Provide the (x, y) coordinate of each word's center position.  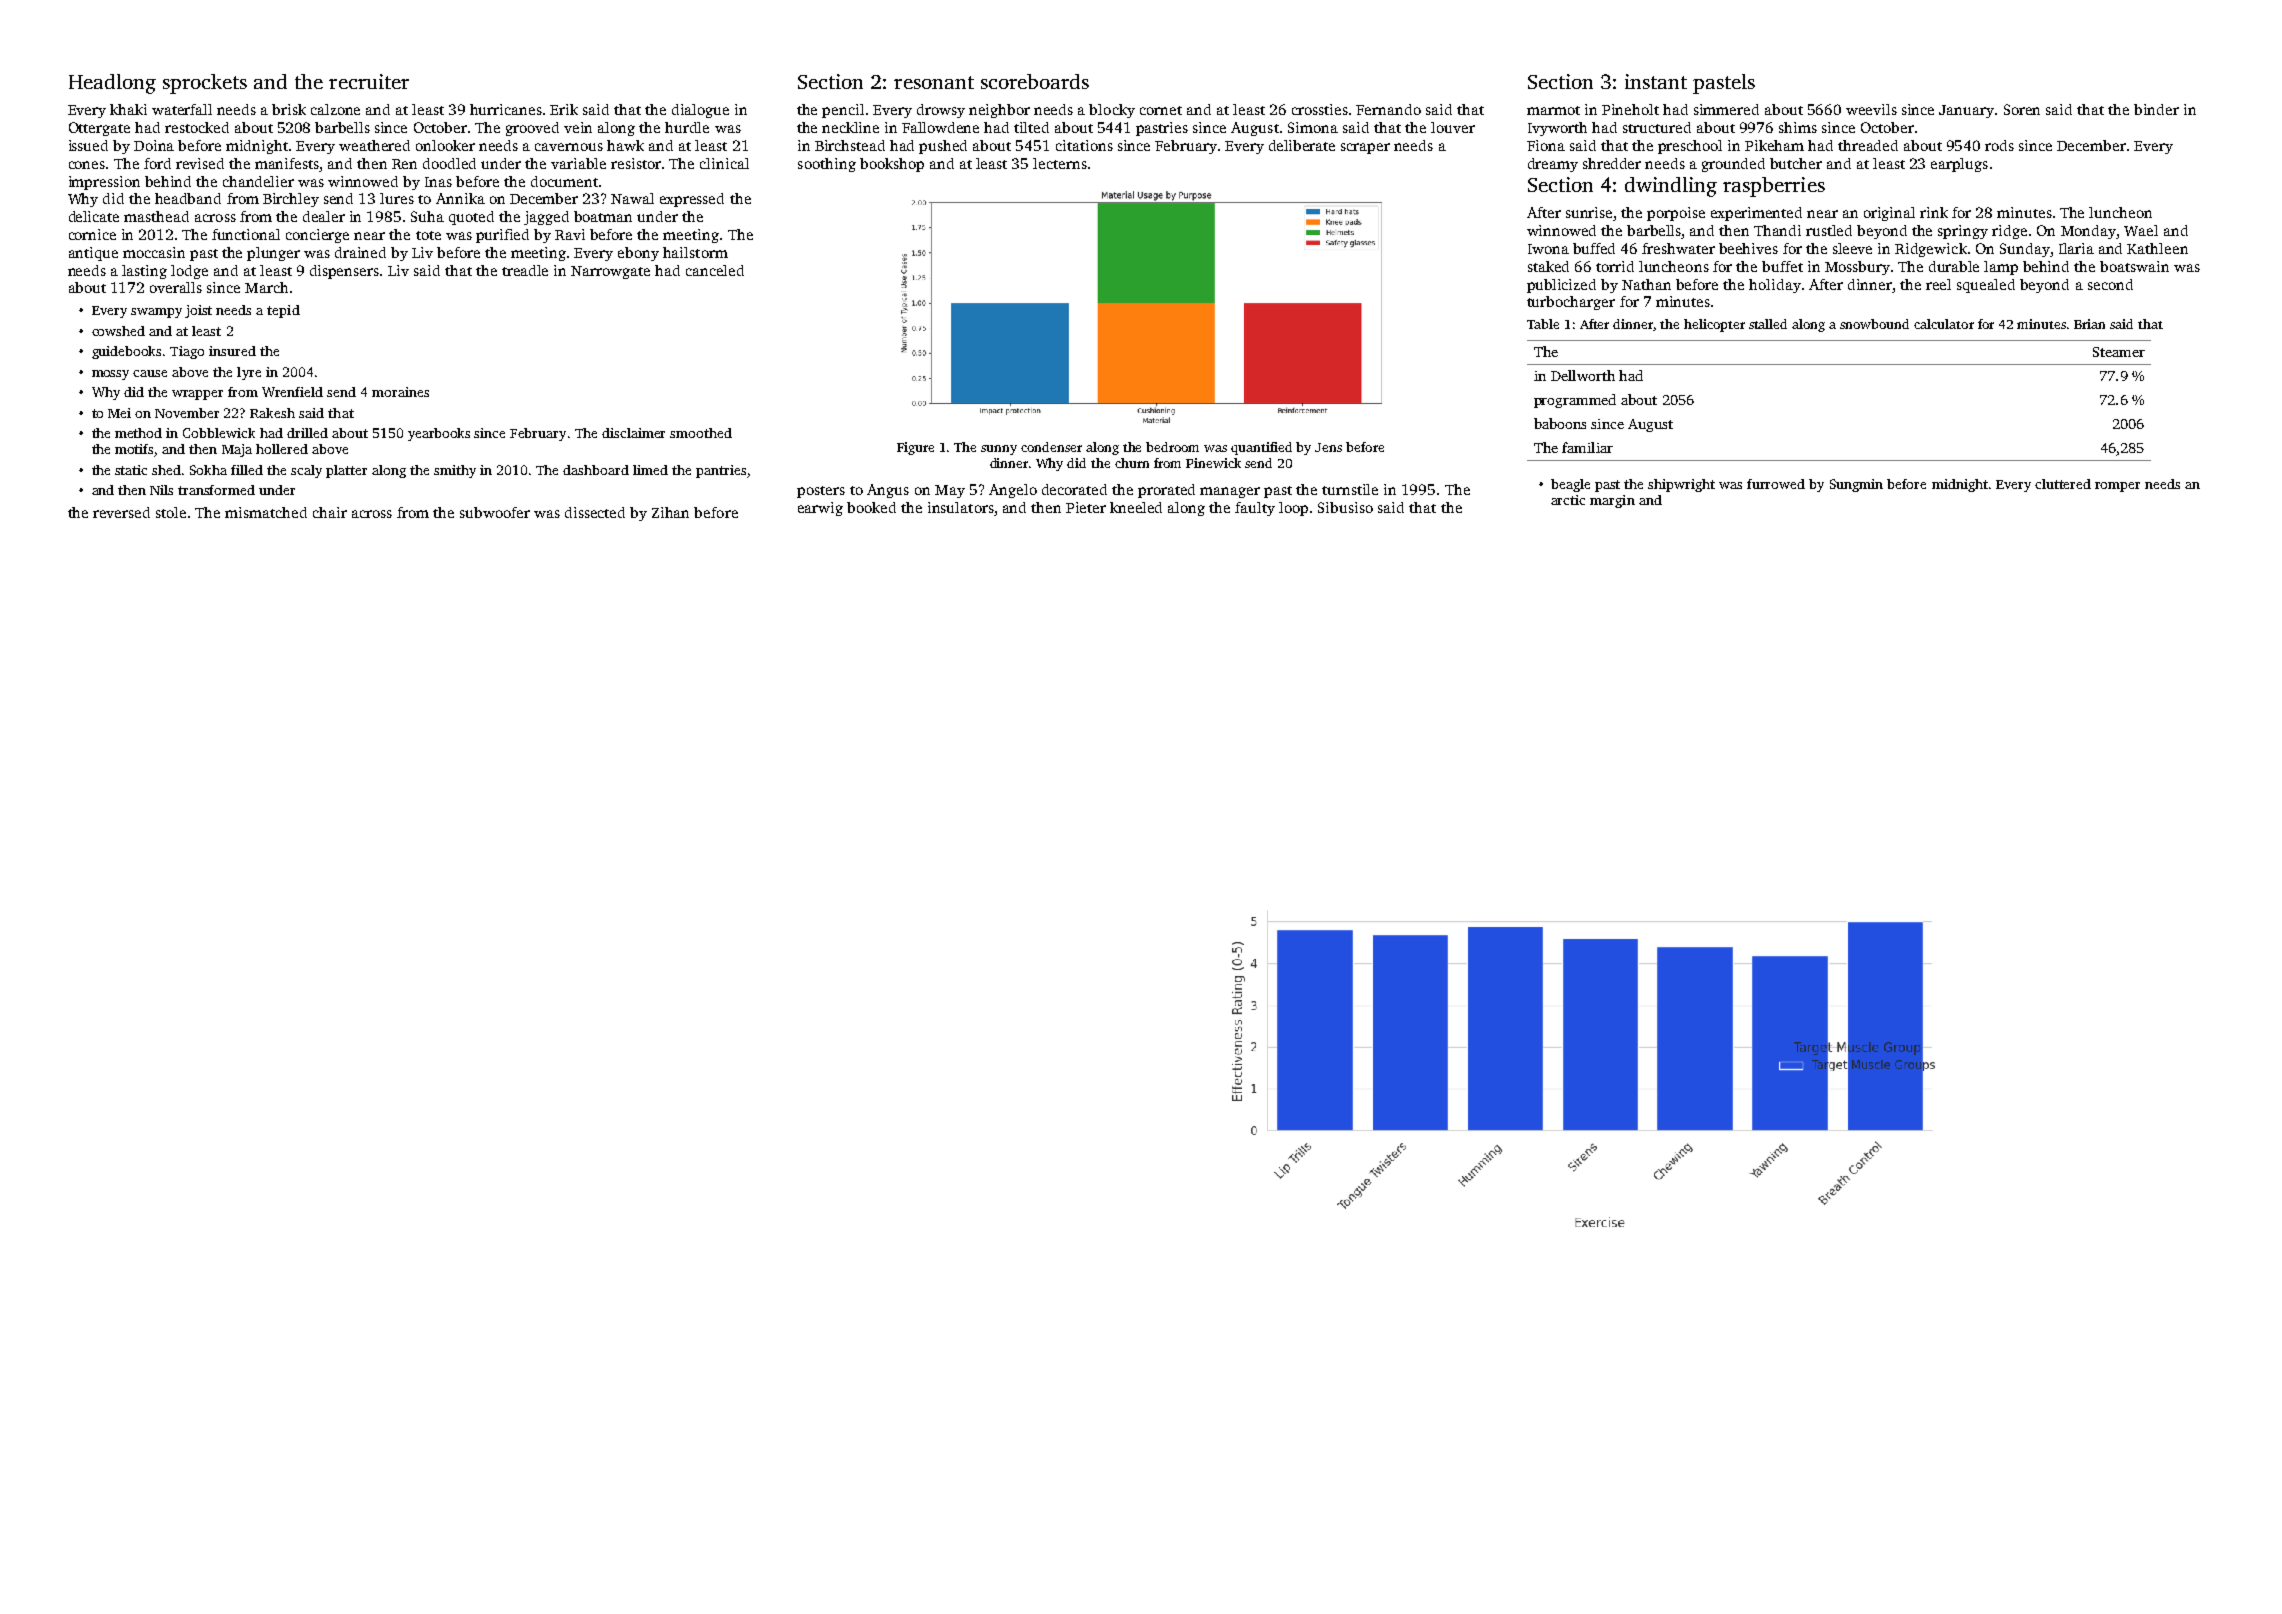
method (138, 433)
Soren (2022, 109)
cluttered (2063, 484)
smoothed (701, 433)
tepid (283, 311)
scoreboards (1035, 81)
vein (578, 127)
